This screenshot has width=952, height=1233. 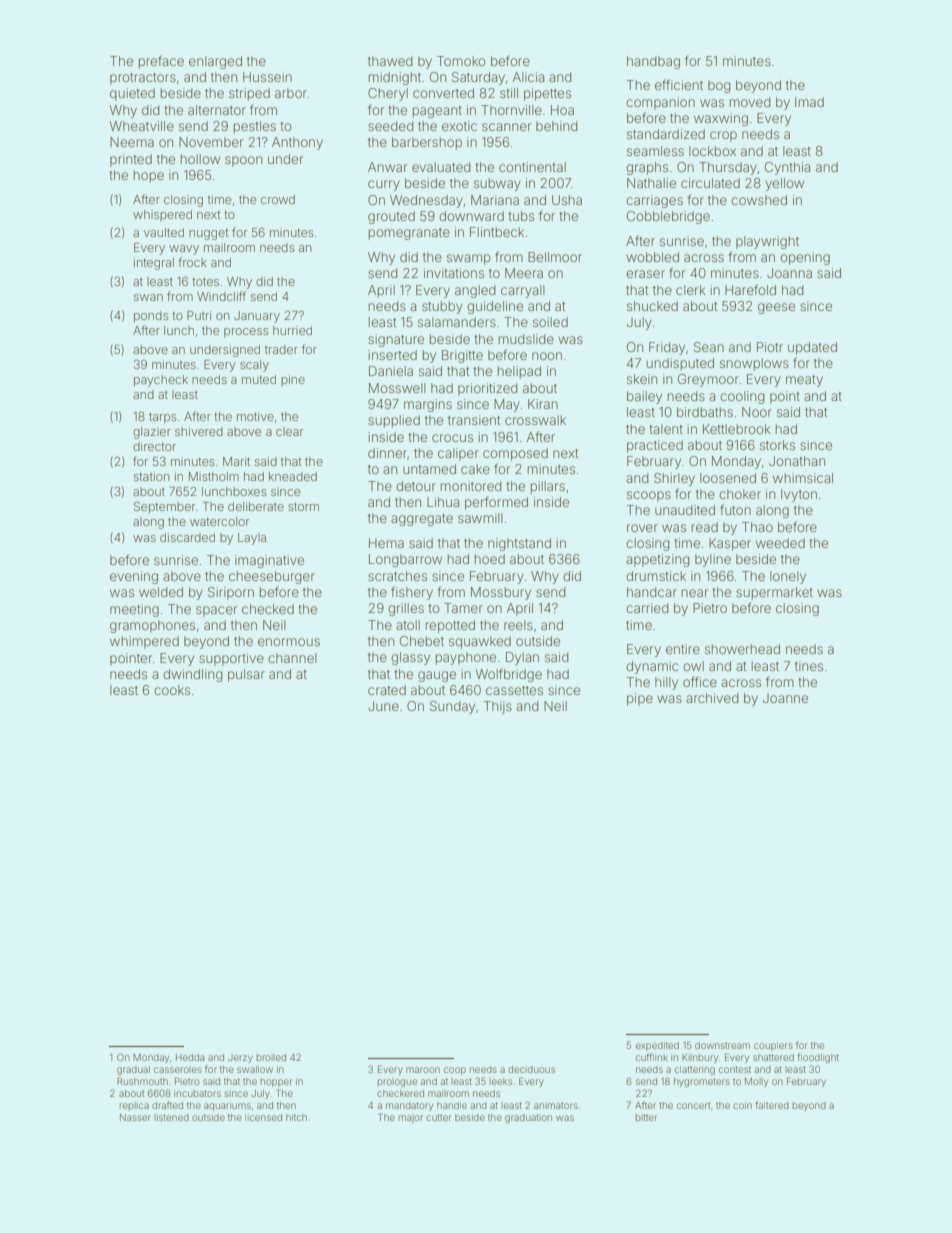 What do you see at coordinates (267, 77) in the screenshot?
I see `Hussein` at bounding box center [267, 77].
